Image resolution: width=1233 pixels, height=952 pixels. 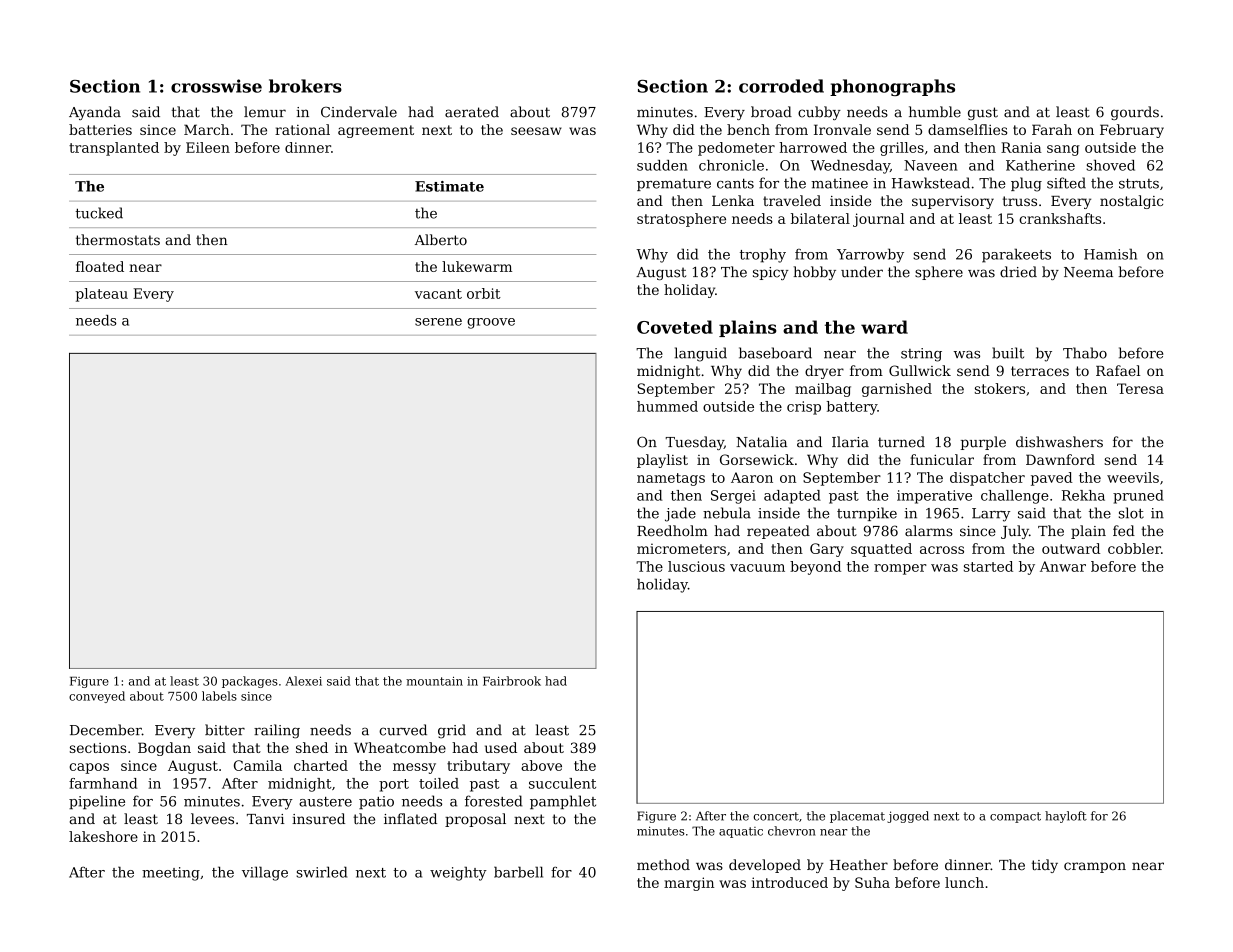 What do you see at coordinates (114, 149) in the page?
I see `transplanted` at bounding box center [114, 149].
